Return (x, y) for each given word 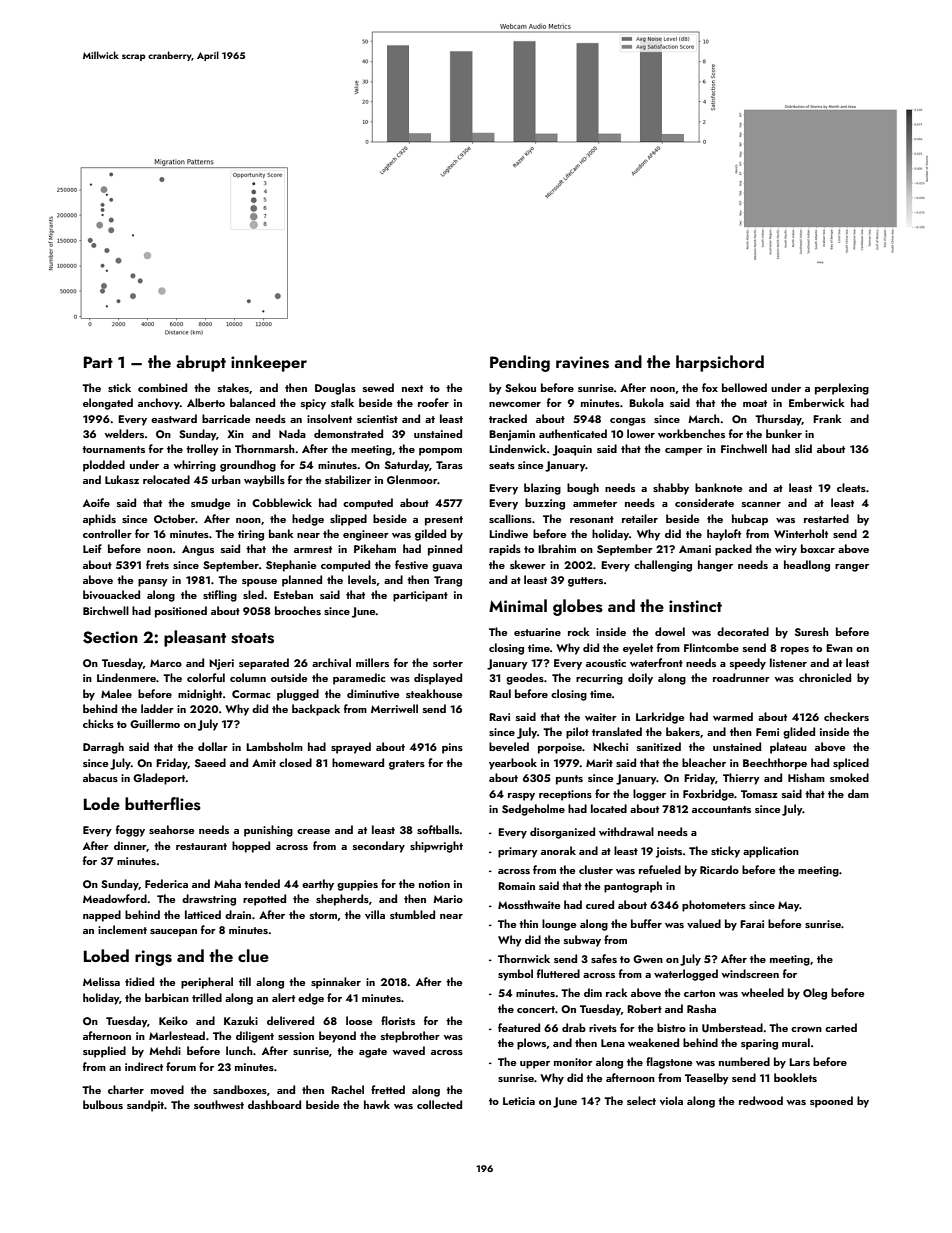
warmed (733, 716)
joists (669, 852)
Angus (198, 550)
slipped (348, 520)
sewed (378, 387)
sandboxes (240, 1089)
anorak (558, 850)
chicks (98, 723)
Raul (500, 693)
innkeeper (269, 363)
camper (684, 452)
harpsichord (720, 363)
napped (102, 916)
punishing (268, 831)
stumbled (412, 914)
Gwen (648, 959)
